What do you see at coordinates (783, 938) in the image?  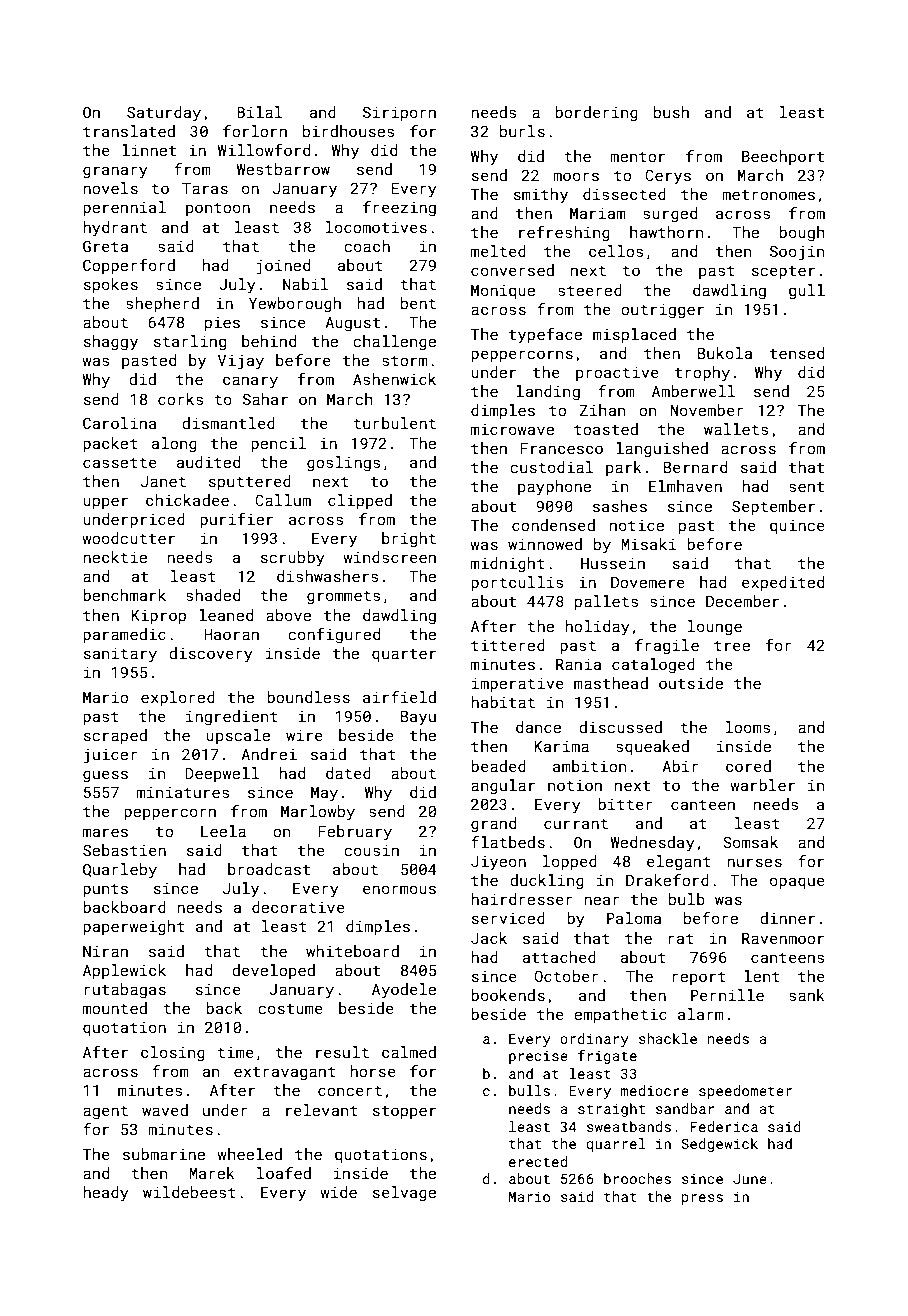 I see `Ravenmoor` at bounding box center [783, 938].
